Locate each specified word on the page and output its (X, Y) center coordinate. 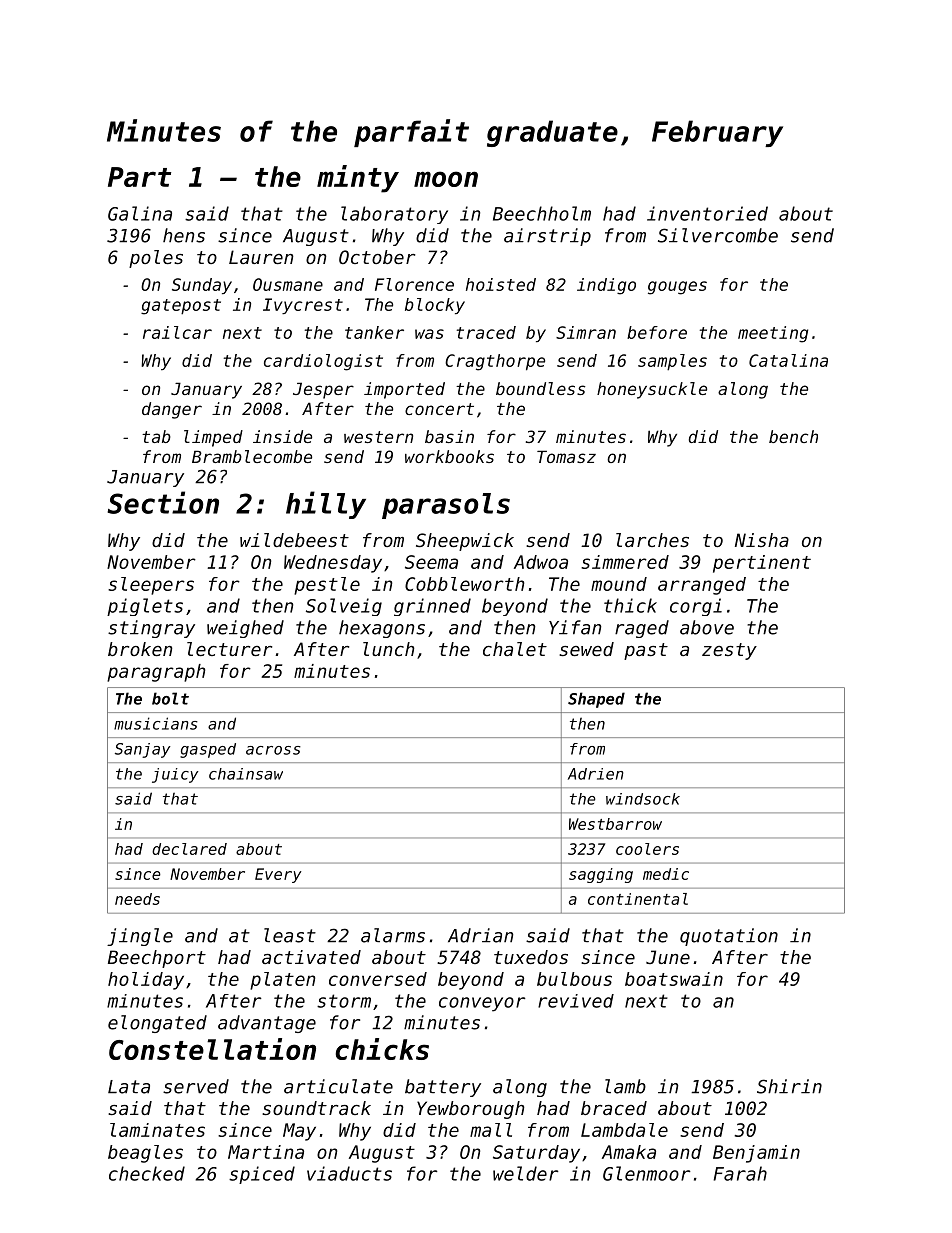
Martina (266, 1152)
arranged (702, 586)
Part (139, 177)
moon (446, 179)
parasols (446, 506)
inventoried (707, 213)
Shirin (789, 1086)
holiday (146, 981)
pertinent (762, 564)
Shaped (596, 700)
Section (163, 502)
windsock (643, 799)
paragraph (156, 673)
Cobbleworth (464, 584)
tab (156, 436)
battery (443, 1088)
